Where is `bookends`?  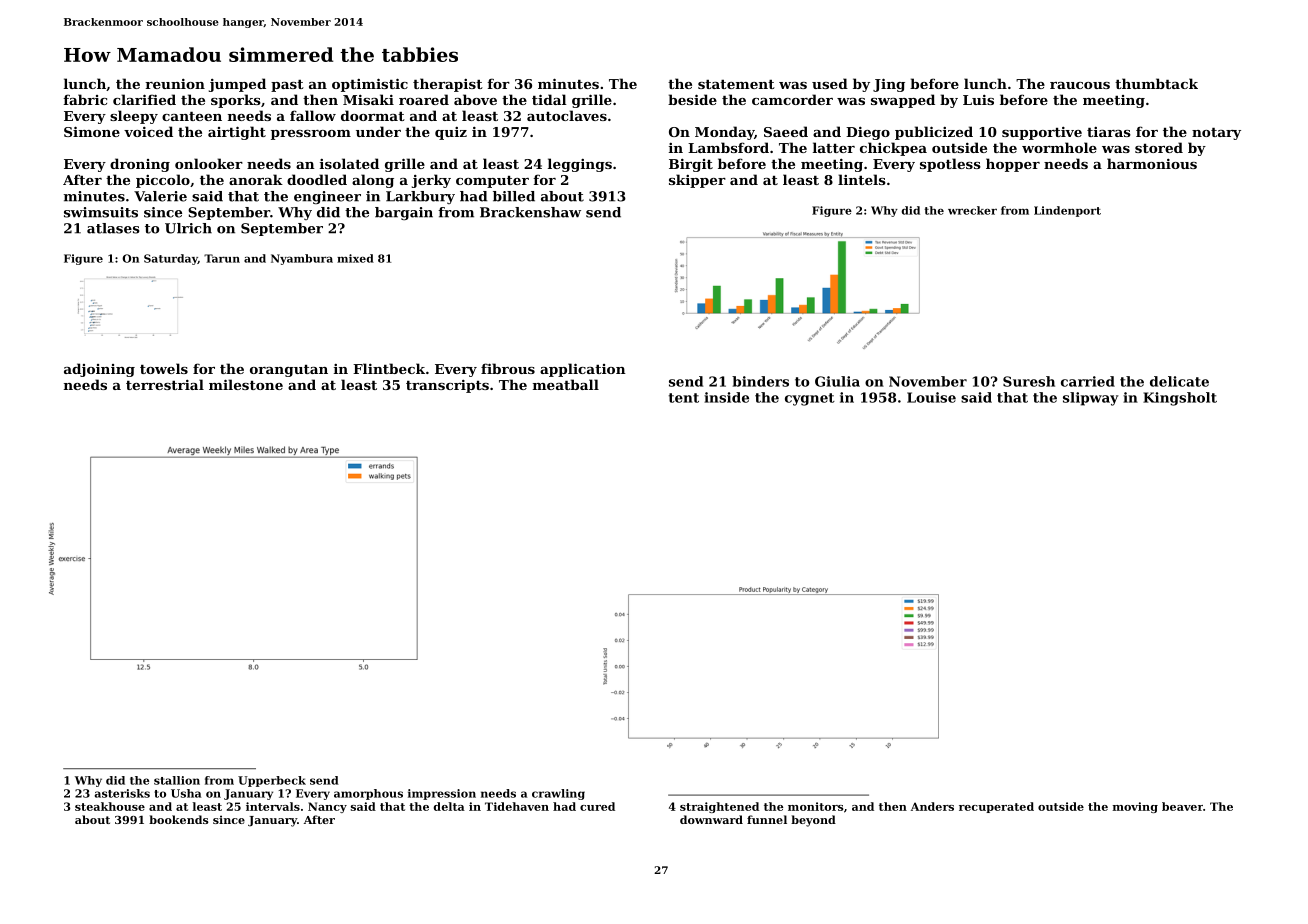 bookends is located at coordinates (178, 819).
